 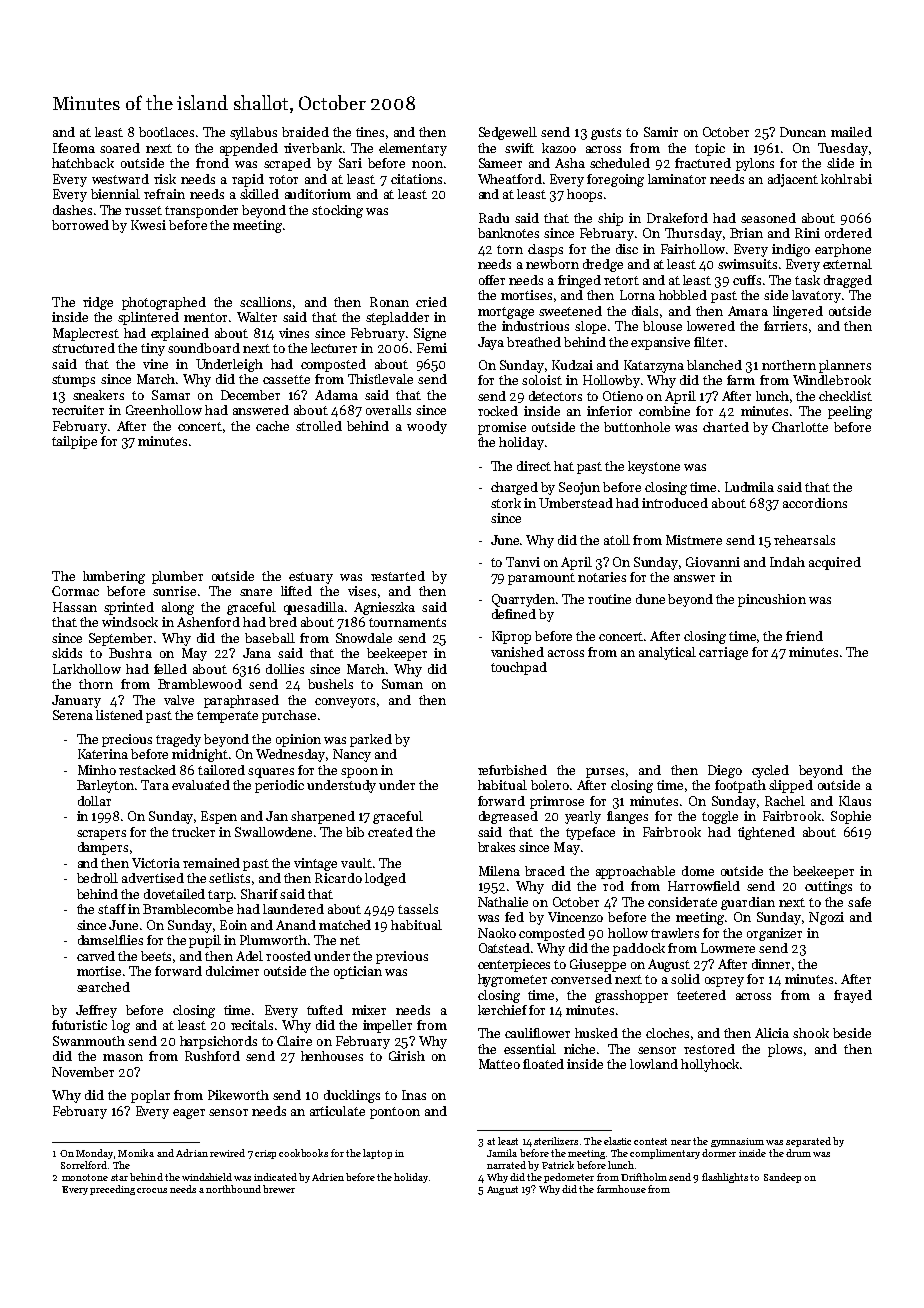 I want to click on northern, so click(x=789, y=365).
